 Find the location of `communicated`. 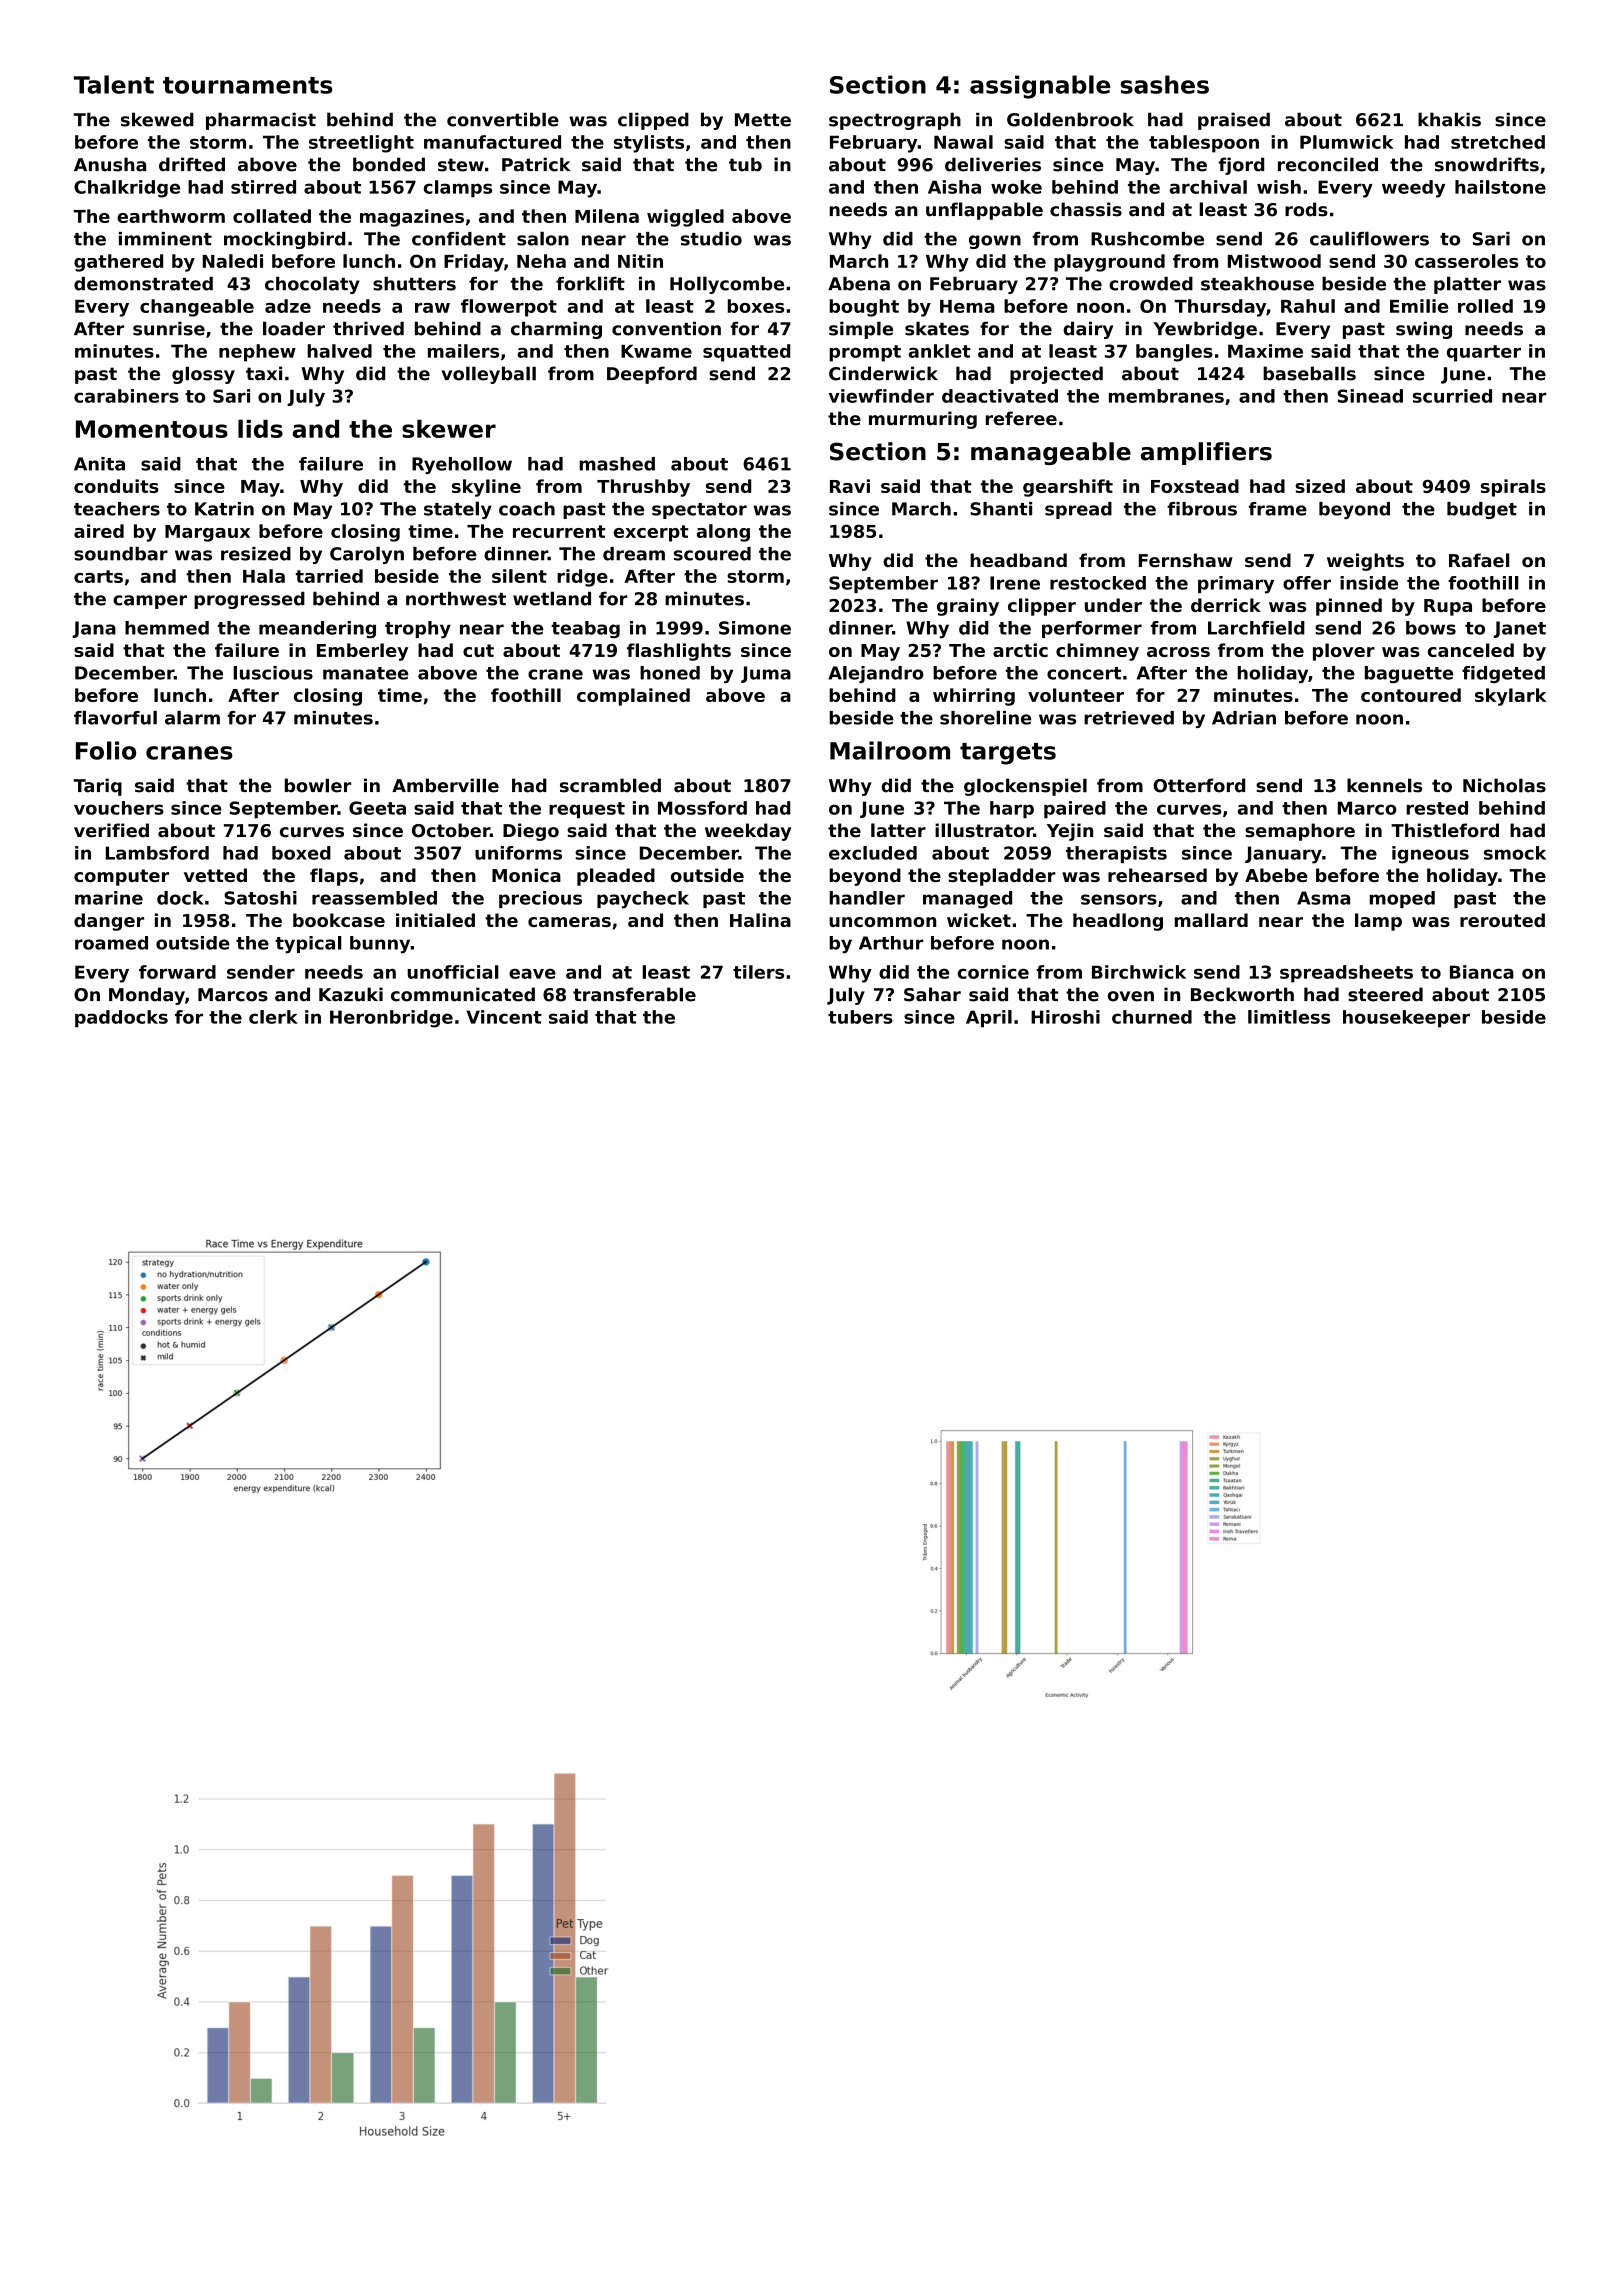

communicated is located at coordinates (463, 994).
